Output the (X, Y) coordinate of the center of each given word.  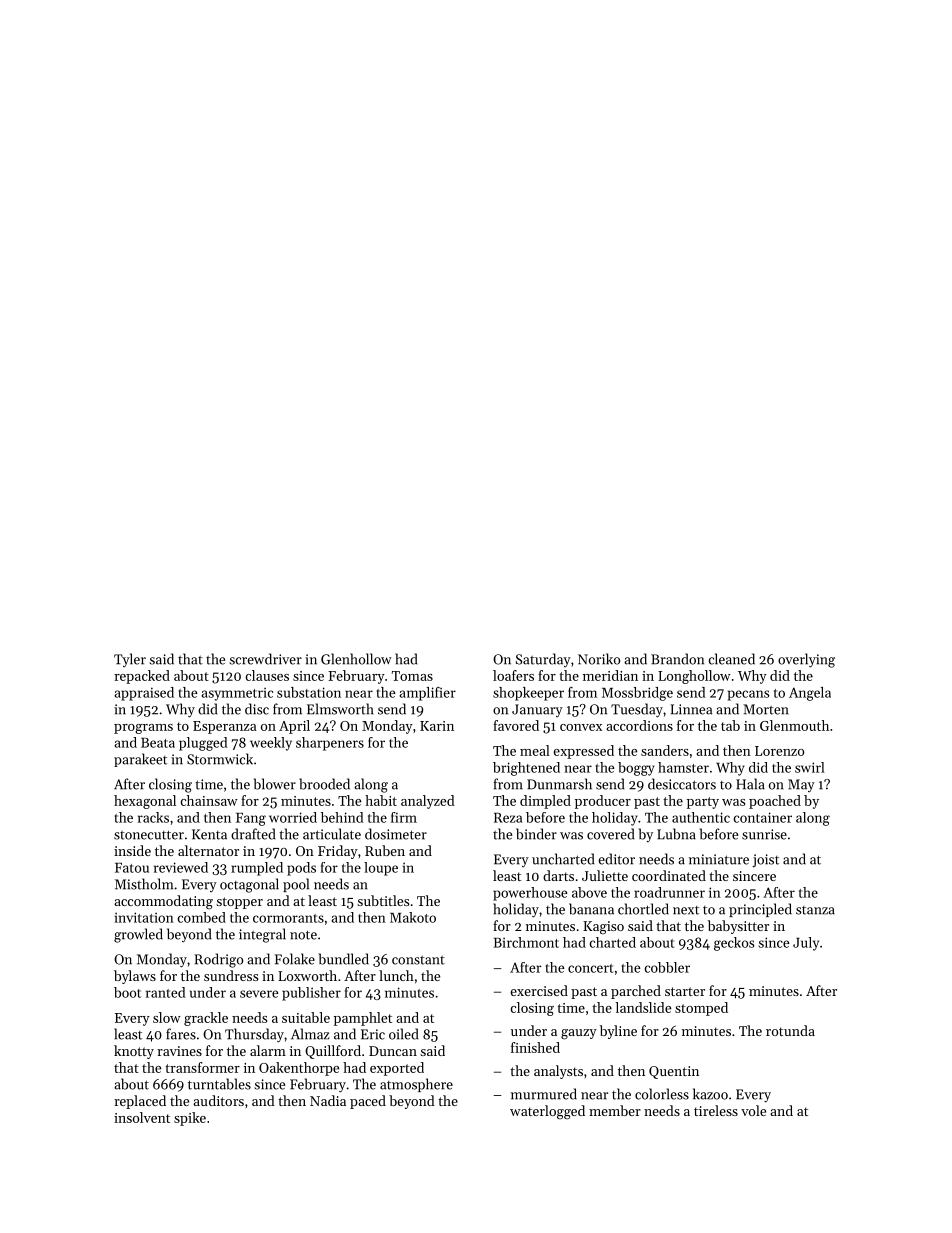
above (589, 892)
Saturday (543, 660)
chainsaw (209, 800)
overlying (806, 660)
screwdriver (265, 659)
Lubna (676, 834)
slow (167, 1017)
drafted (253, 834)
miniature (719, 859)
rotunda (790, 1030)
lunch (396, 975)
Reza (508, 817)
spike (190, 1119)
